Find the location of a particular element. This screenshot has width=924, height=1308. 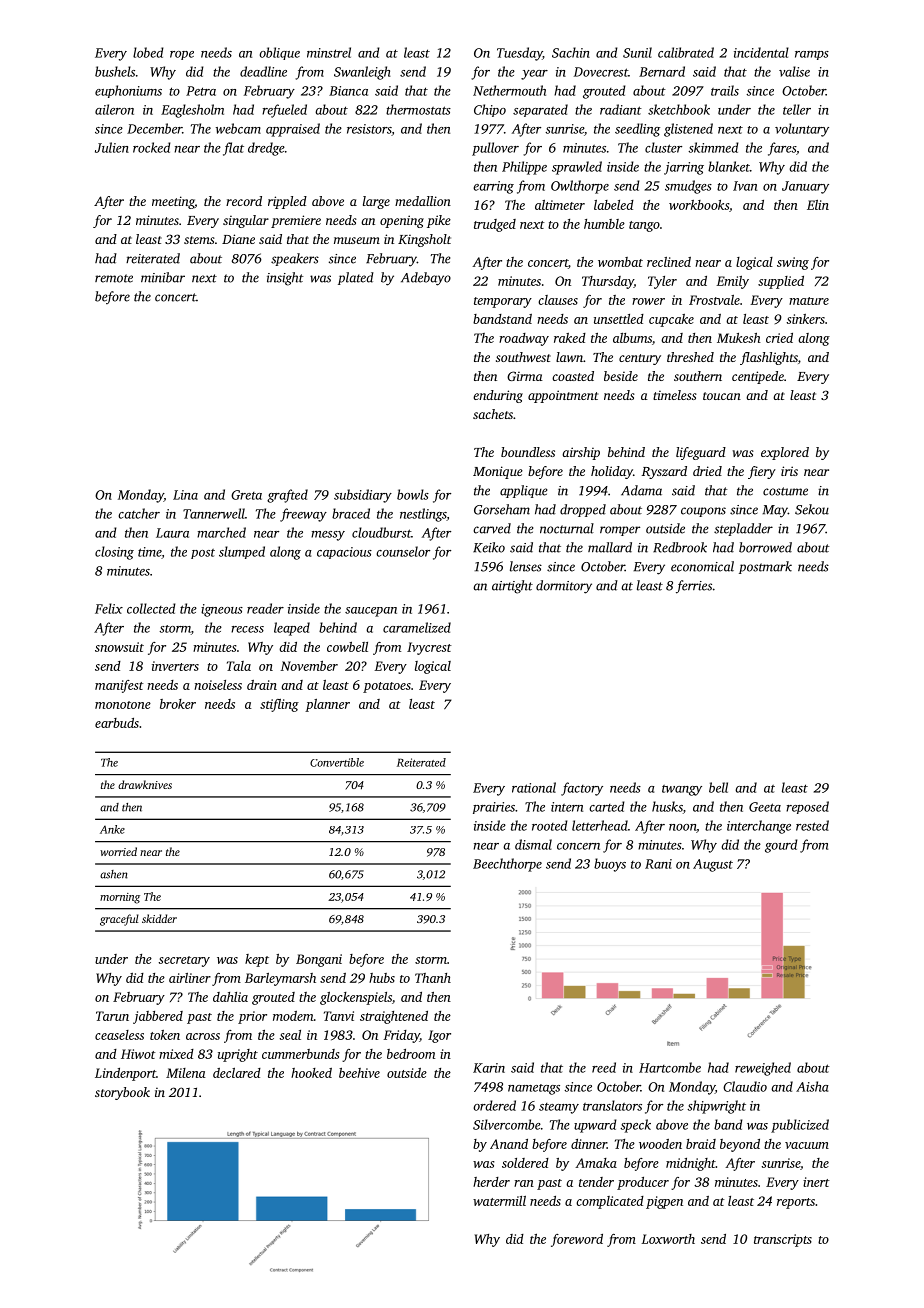

singular is located at coordinates (246, 221).
